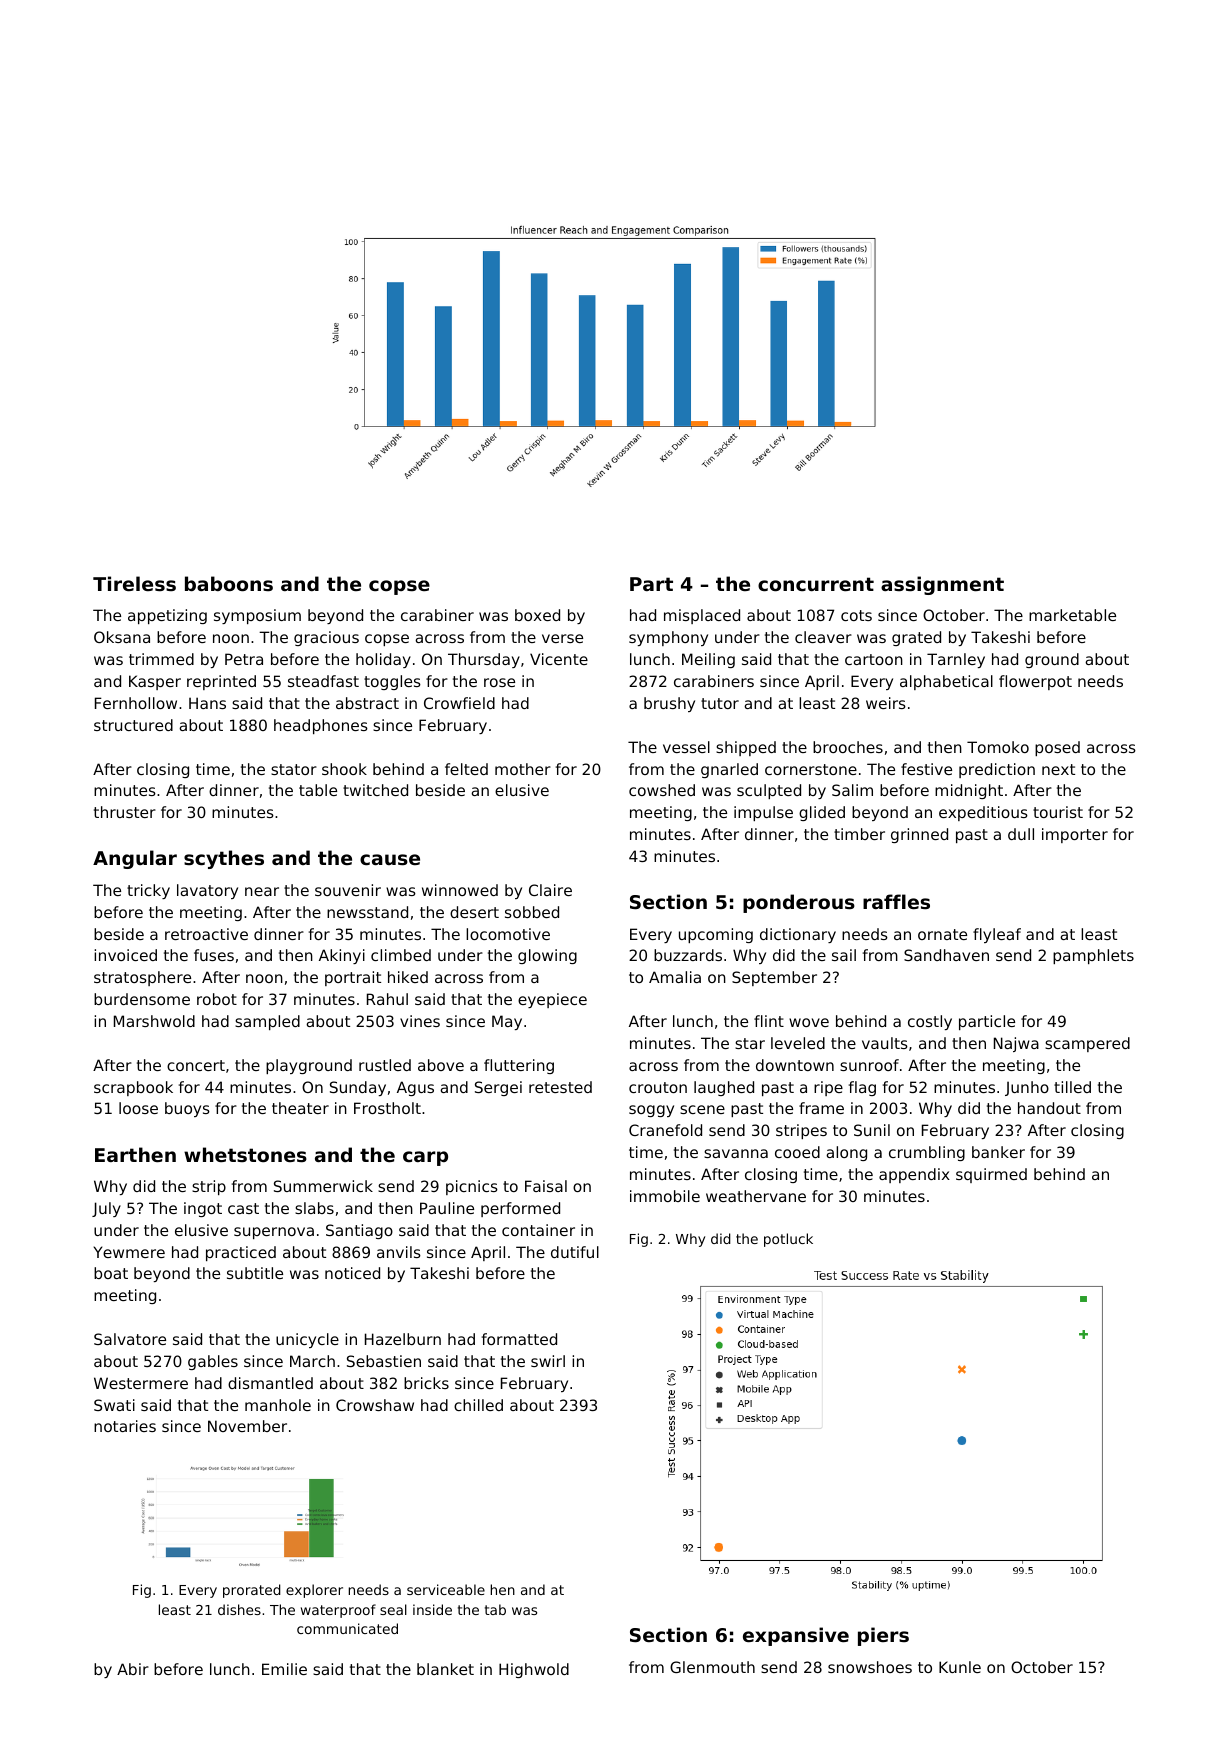 This screenshot has width=1231, height=1741. I want to click on crouton, so click(658, 1087).
